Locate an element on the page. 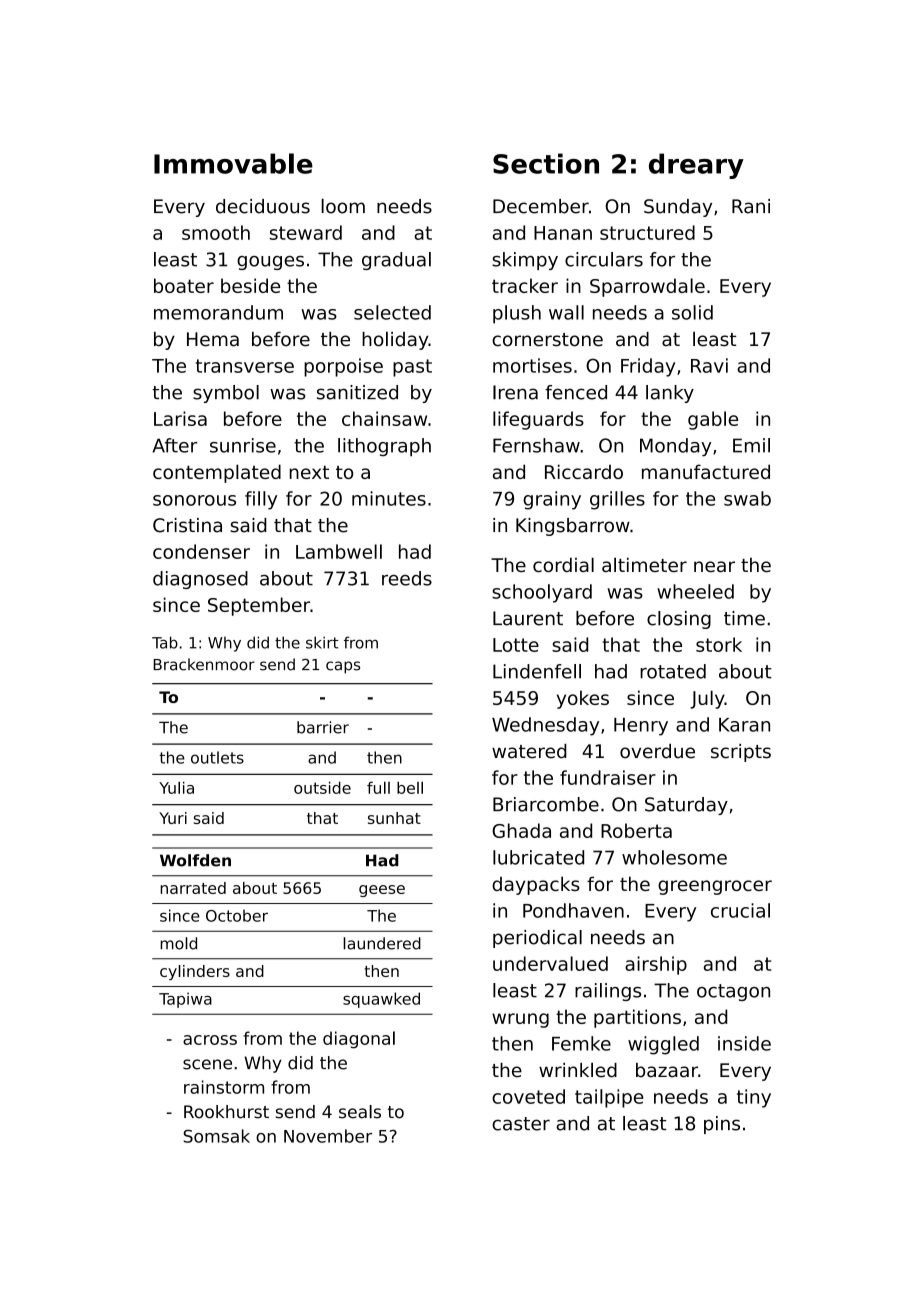 This document has height=1311, width=924. next is located at coordinates (309, 472).
